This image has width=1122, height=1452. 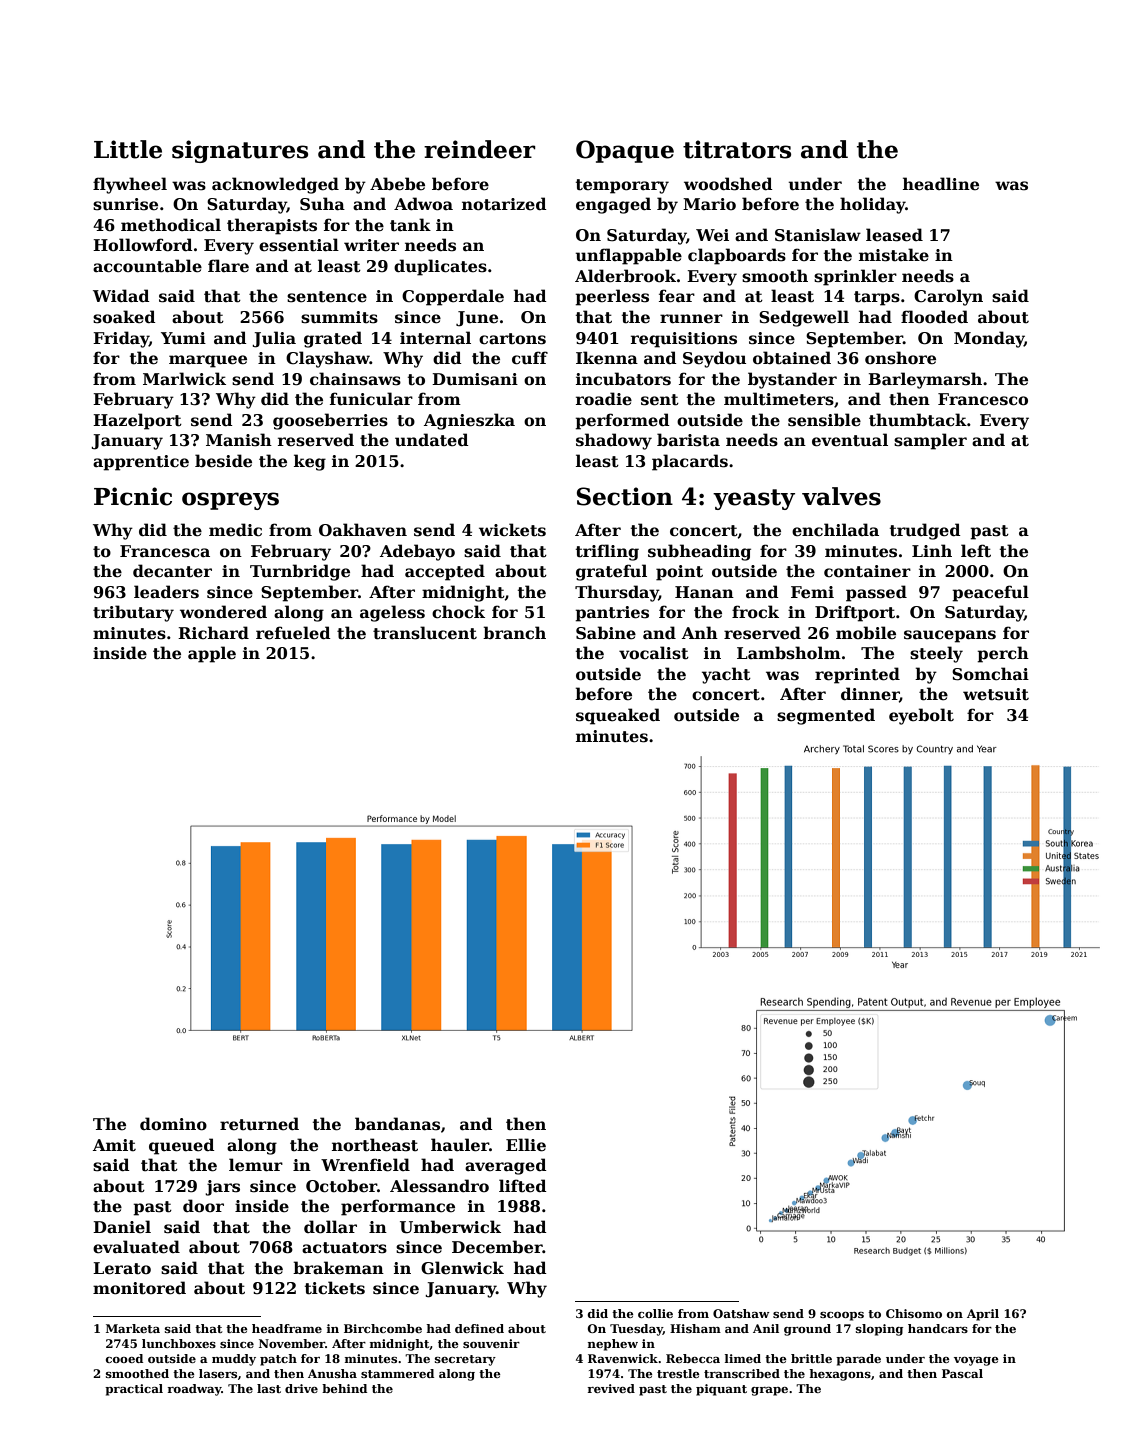 I want to click on keg, so click(x=310, y=462).
